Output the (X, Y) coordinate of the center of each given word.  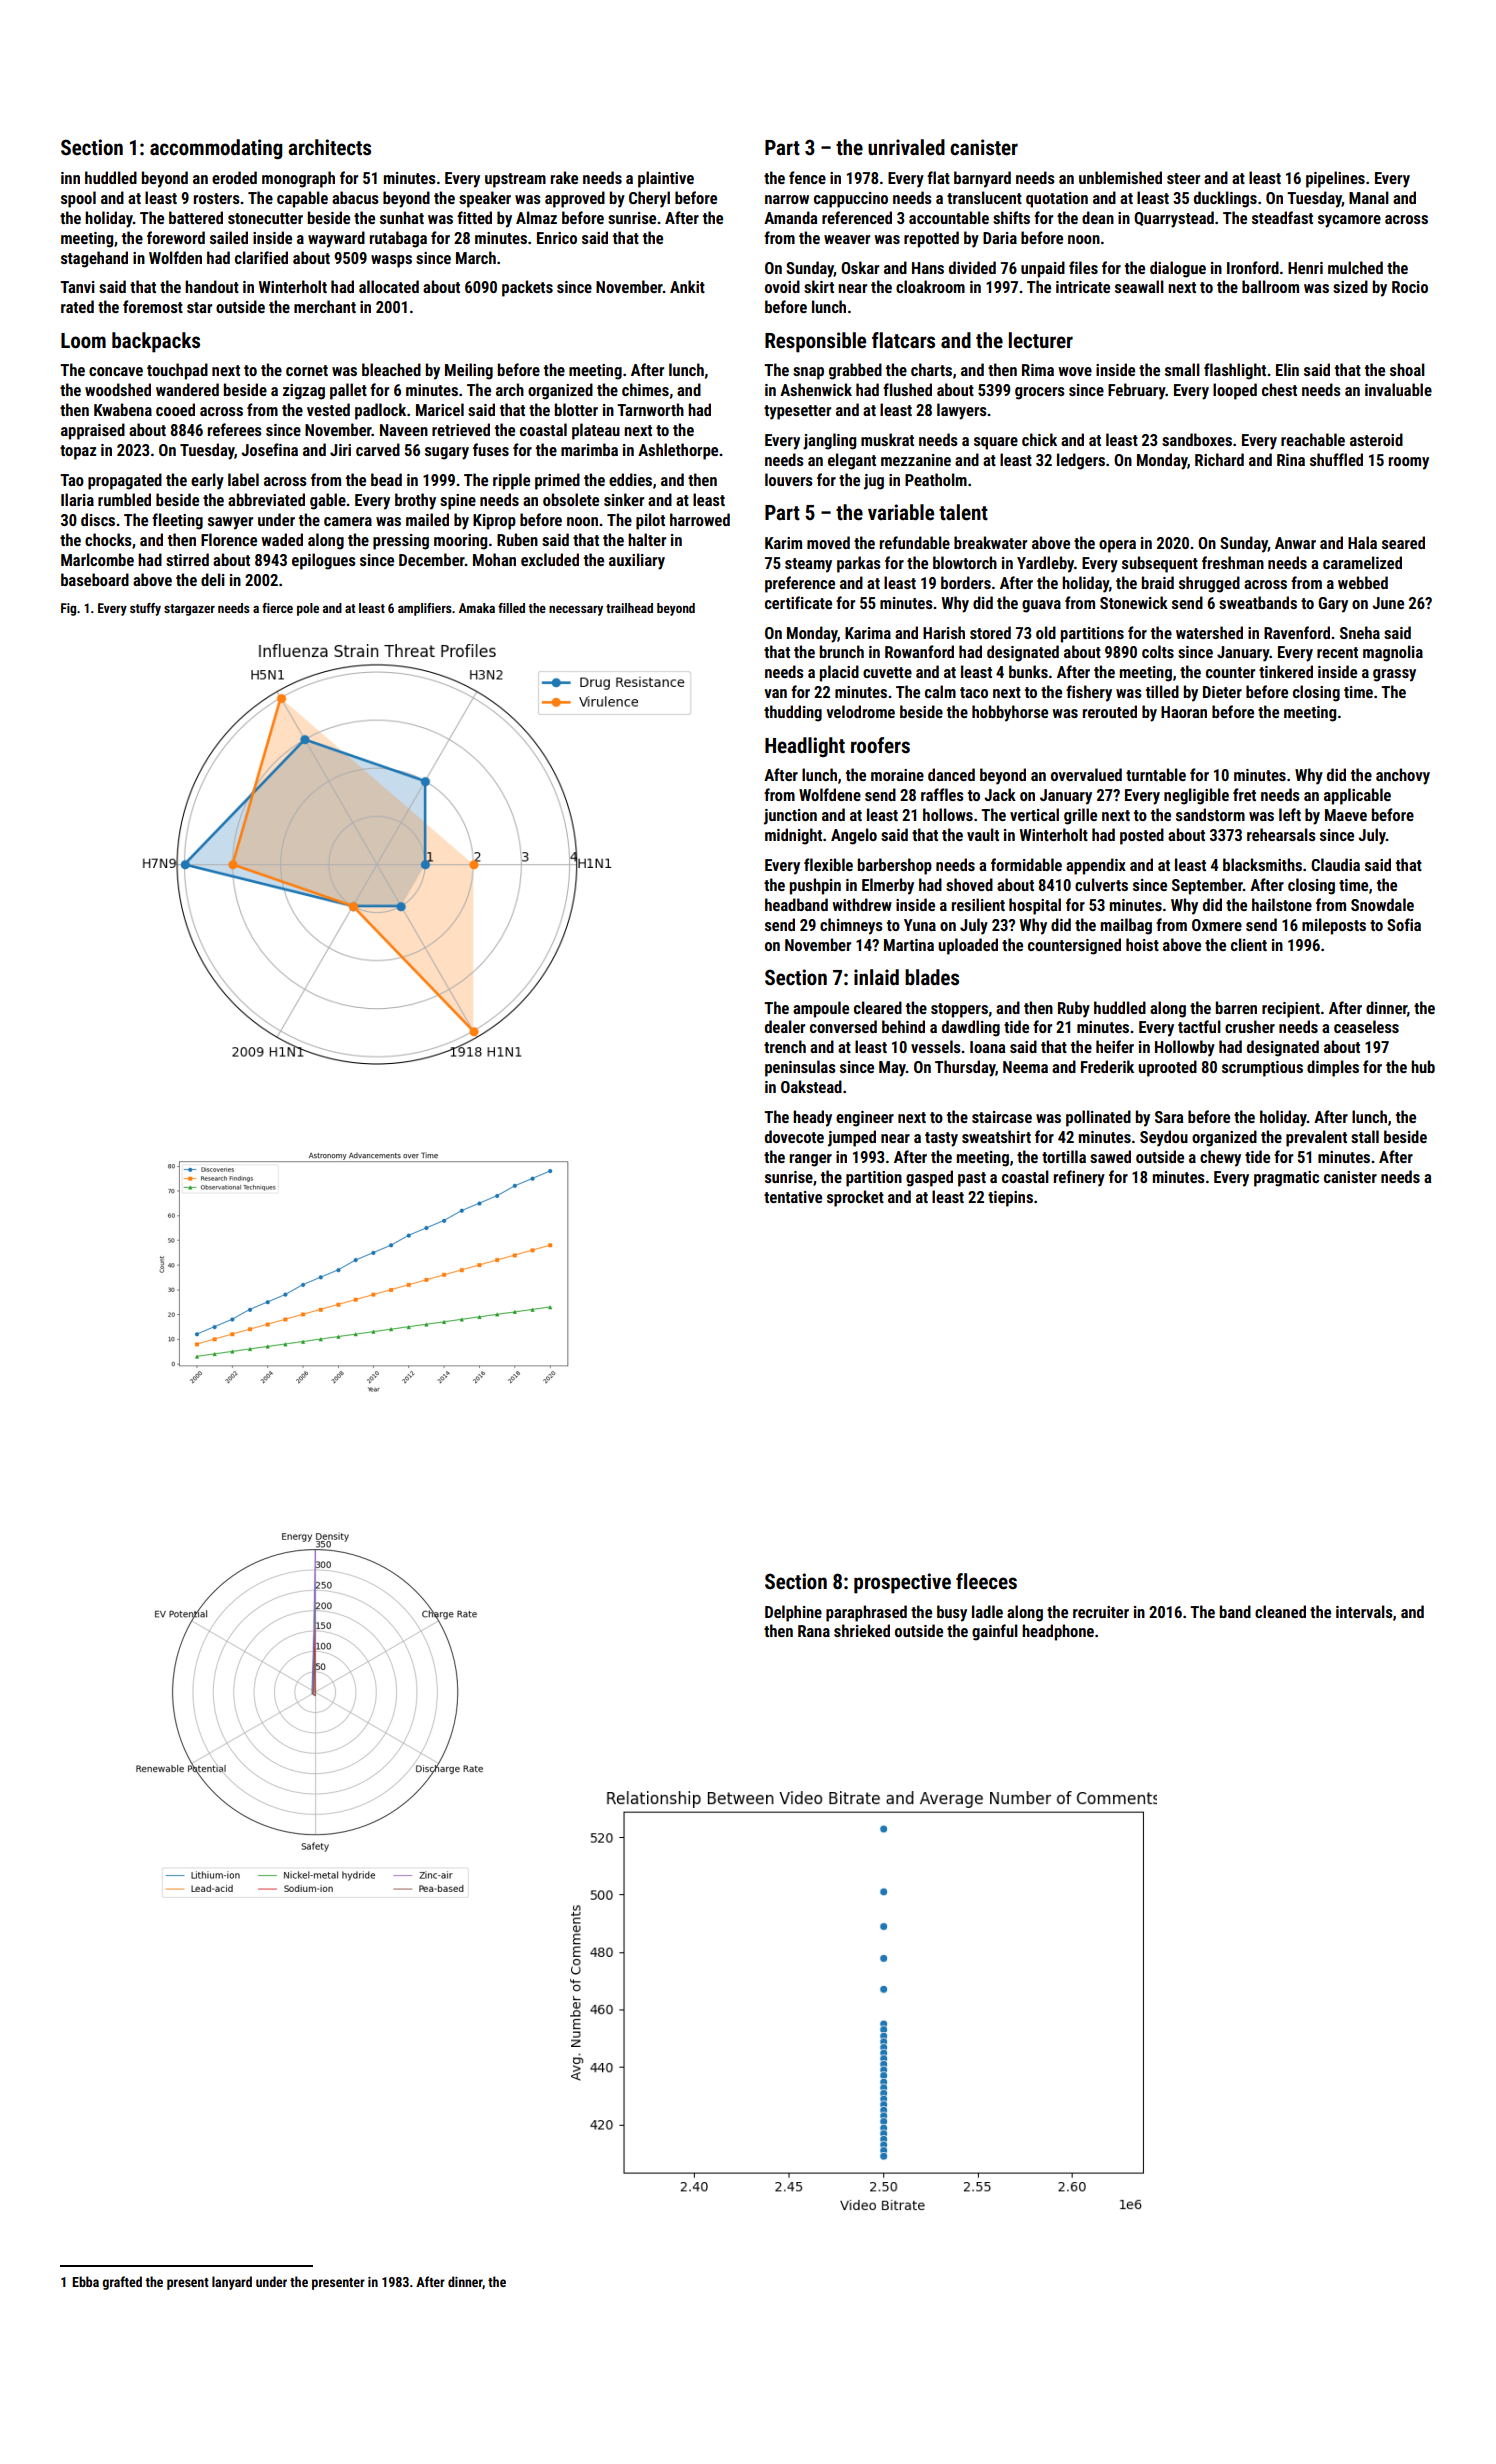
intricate (1083, 287)
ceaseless (1366, 1026)
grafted (122, 2283)
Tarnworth (650, 409)
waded (282, 539)
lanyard (232, 2283)
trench (785, 1046)
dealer (785, 1026)
